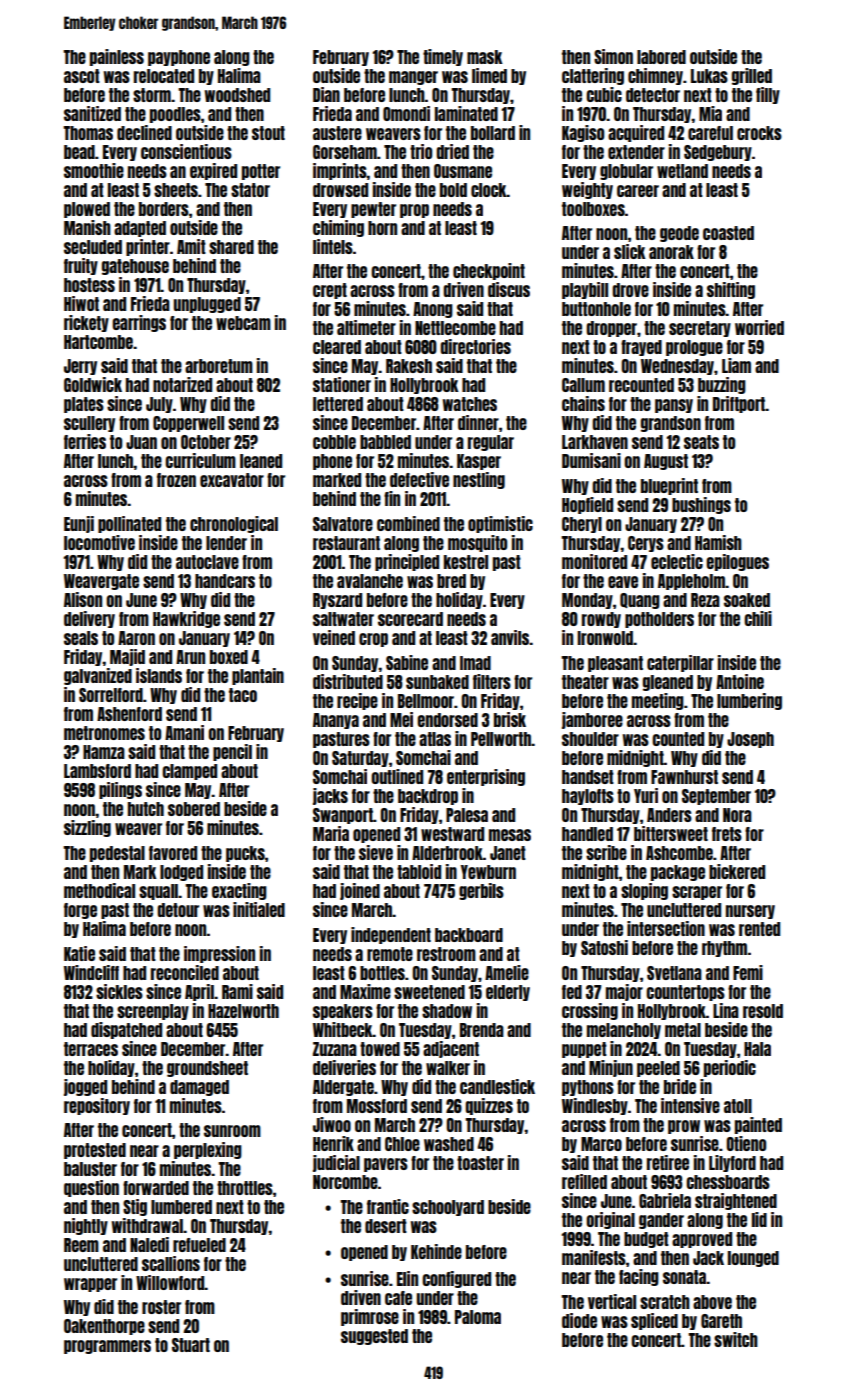 This screenshot has height=1400, width=849. I want to click on ascot, so click(82, 76).
